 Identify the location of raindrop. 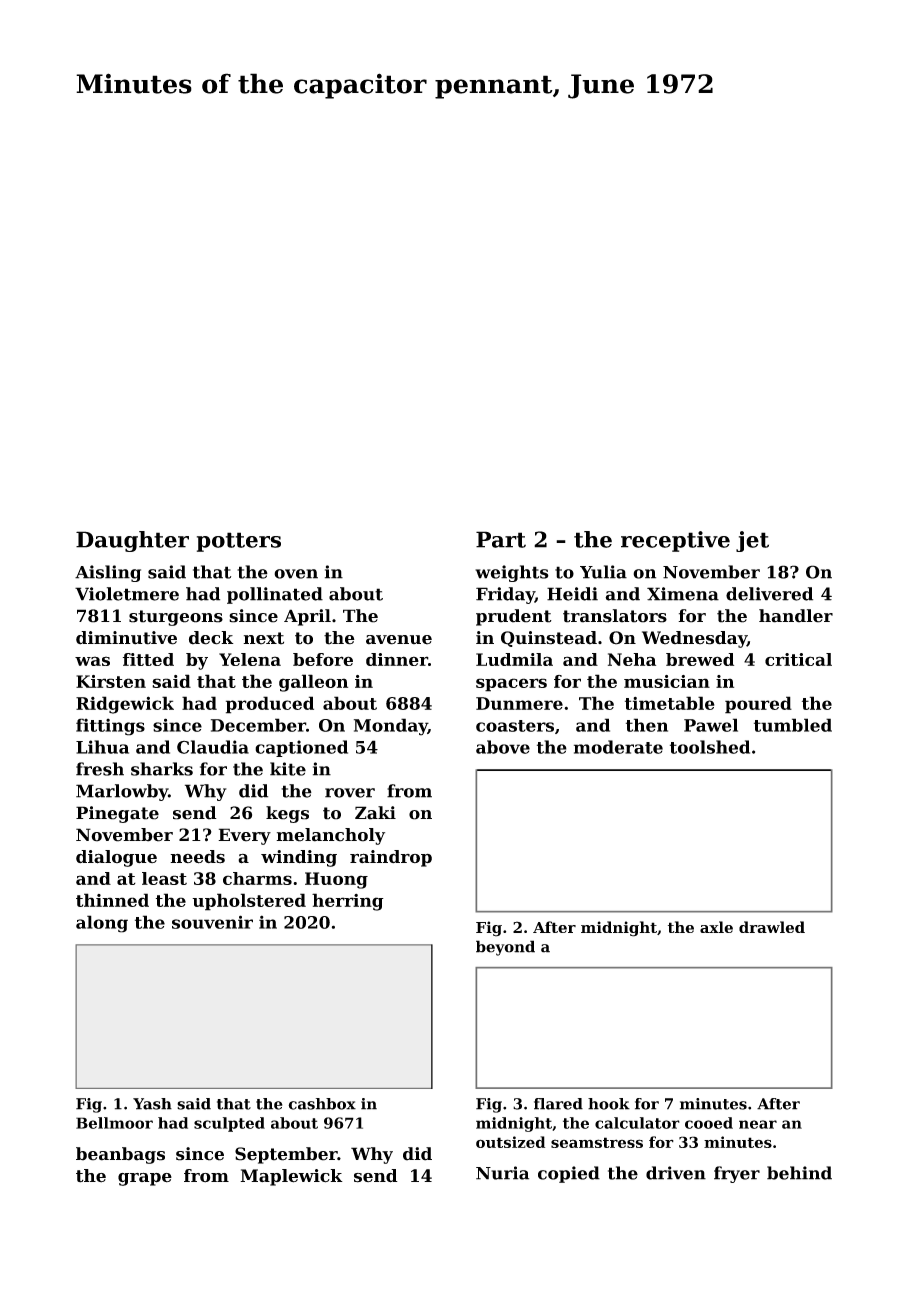
(391, 858).
